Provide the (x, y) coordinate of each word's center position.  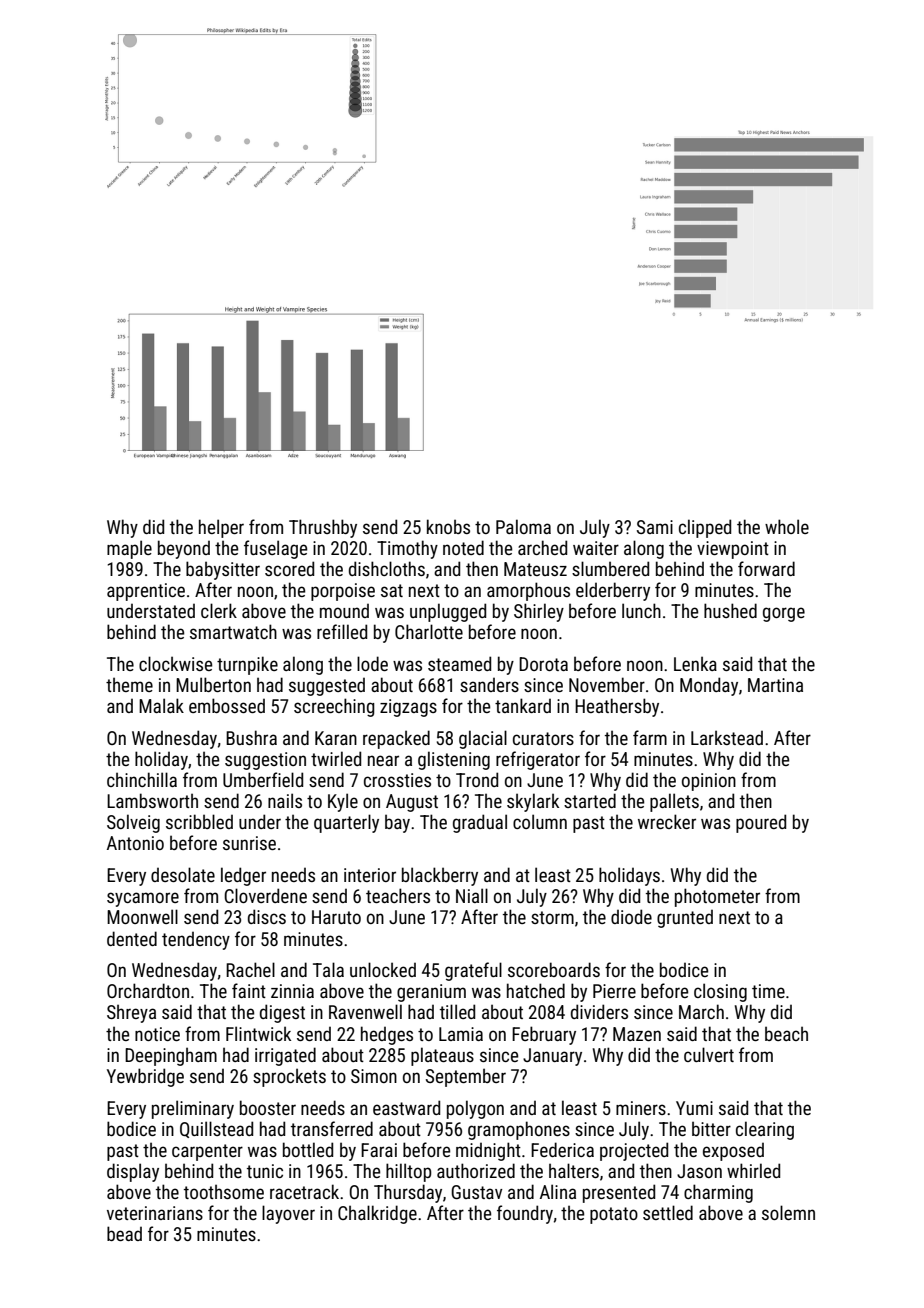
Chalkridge (377, 1214)
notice (157, 1034)
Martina (775, 685)
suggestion (265, 761)
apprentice (146, 592)
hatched (536, 990)
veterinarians (155, 1213)
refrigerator (538, 760)
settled (668, 1212)
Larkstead (727, 737)
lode (372, 663)
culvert (709, 1054)
